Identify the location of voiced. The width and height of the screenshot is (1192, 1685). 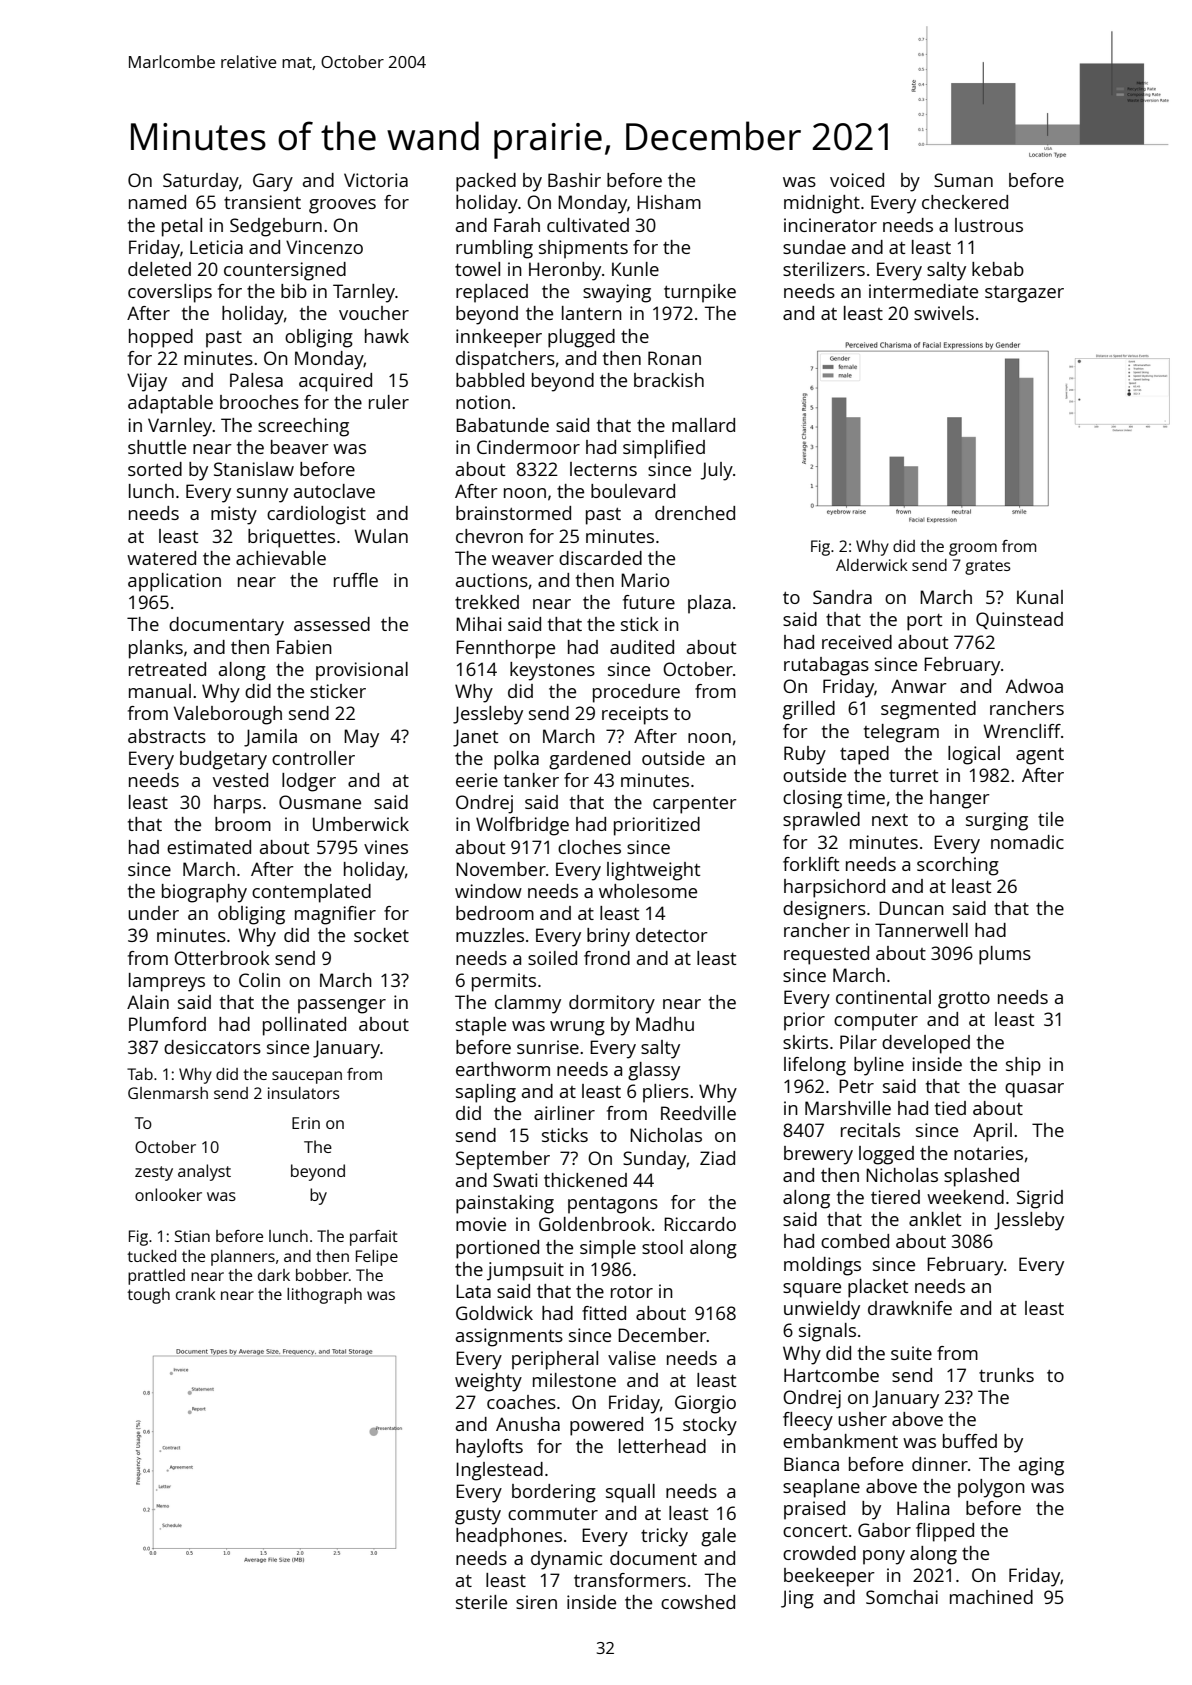
(857, 180).
